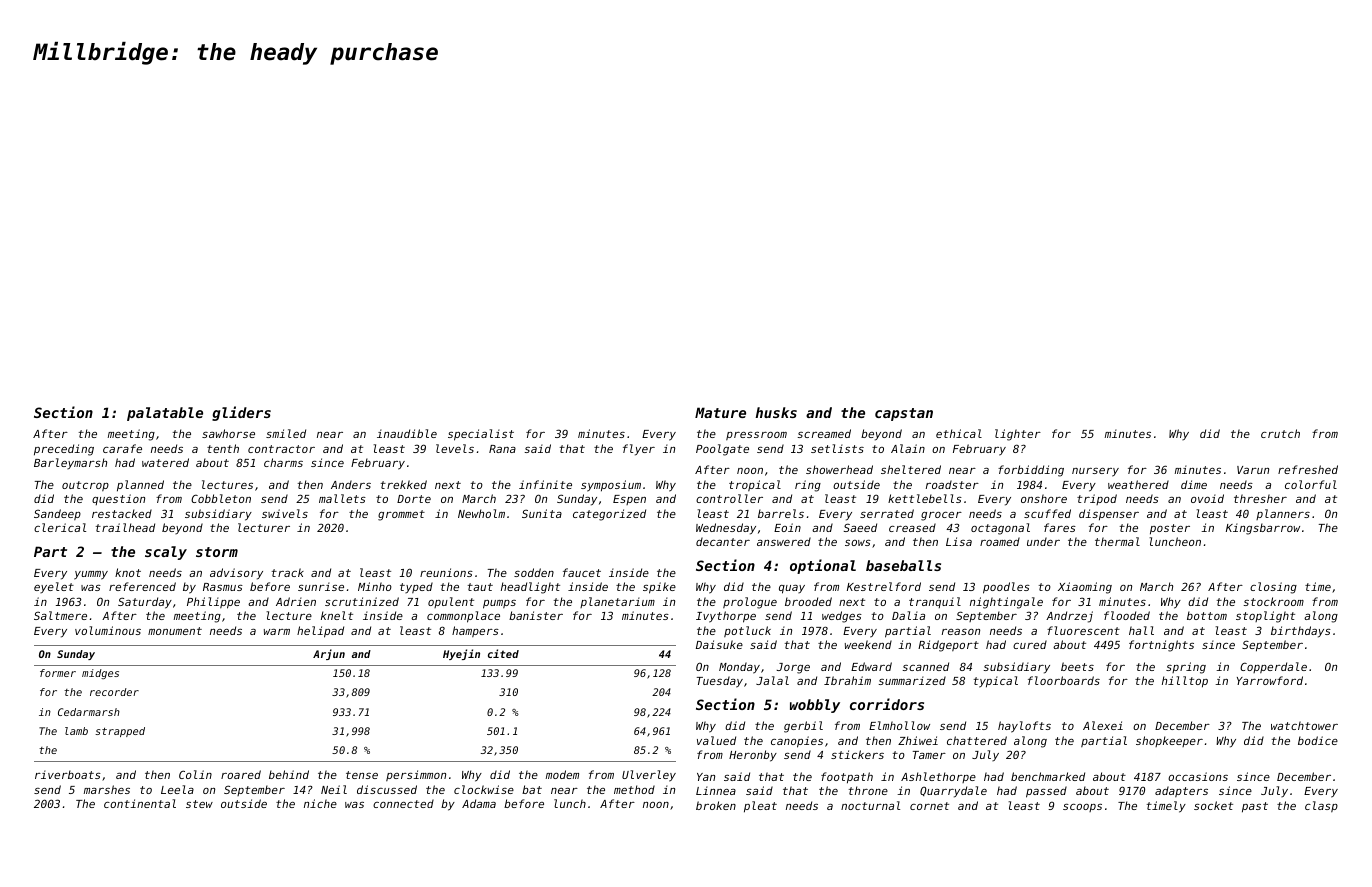 The image size is (1372, 887). I want to click on husks, so click(776, 412).
